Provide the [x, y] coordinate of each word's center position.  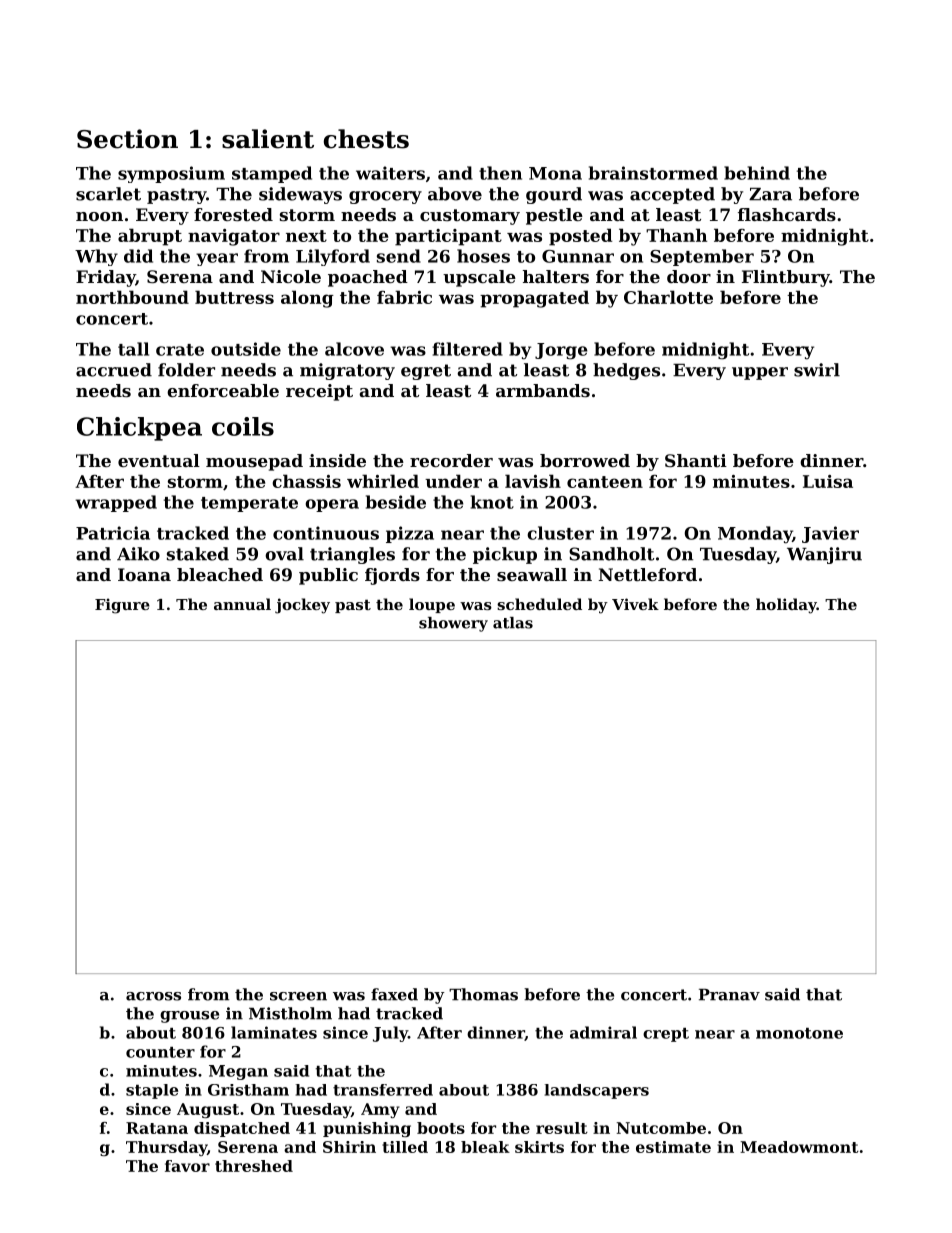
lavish [533, 481]
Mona [555, 173]
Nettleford [647, 574]
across [153, 996]
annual [242, 604]
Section [127, 139]
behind [757, 173]
